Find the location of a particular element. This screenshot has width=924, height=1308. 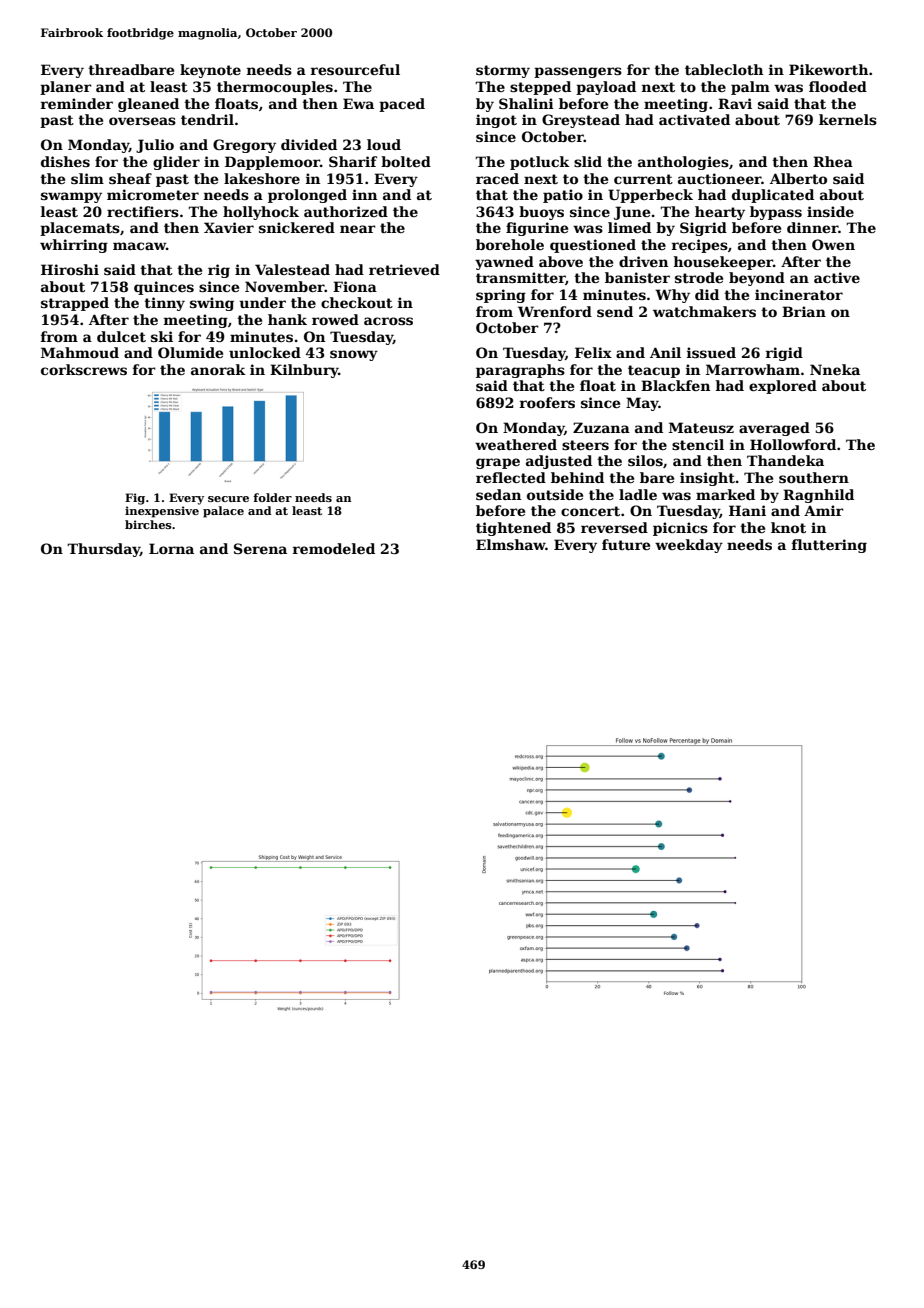

Kilnbury is located at coordinates (304, 371).
